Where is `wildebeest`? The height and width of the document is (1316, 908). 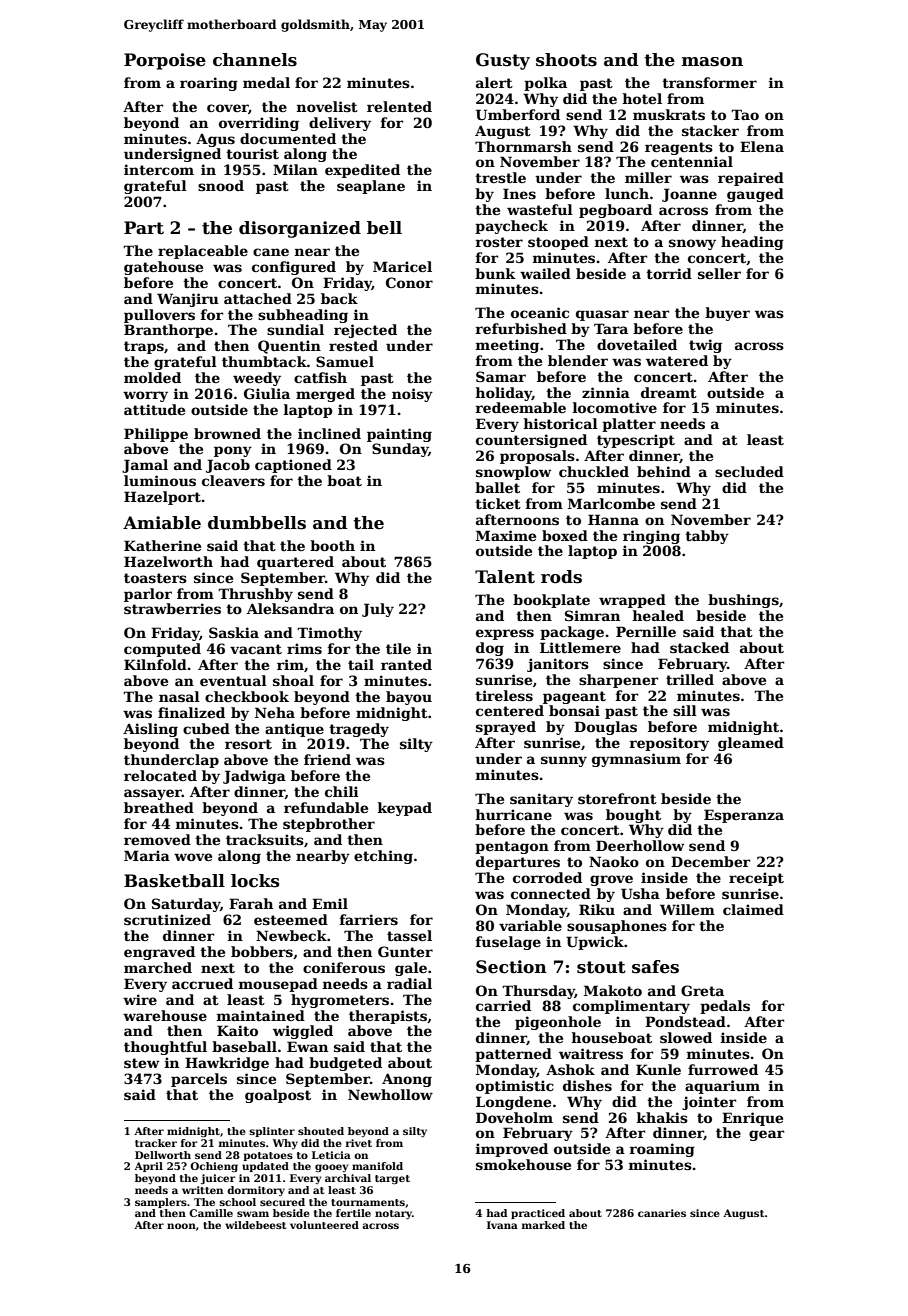 wildebeest is located at coordinates (255, 1225).
